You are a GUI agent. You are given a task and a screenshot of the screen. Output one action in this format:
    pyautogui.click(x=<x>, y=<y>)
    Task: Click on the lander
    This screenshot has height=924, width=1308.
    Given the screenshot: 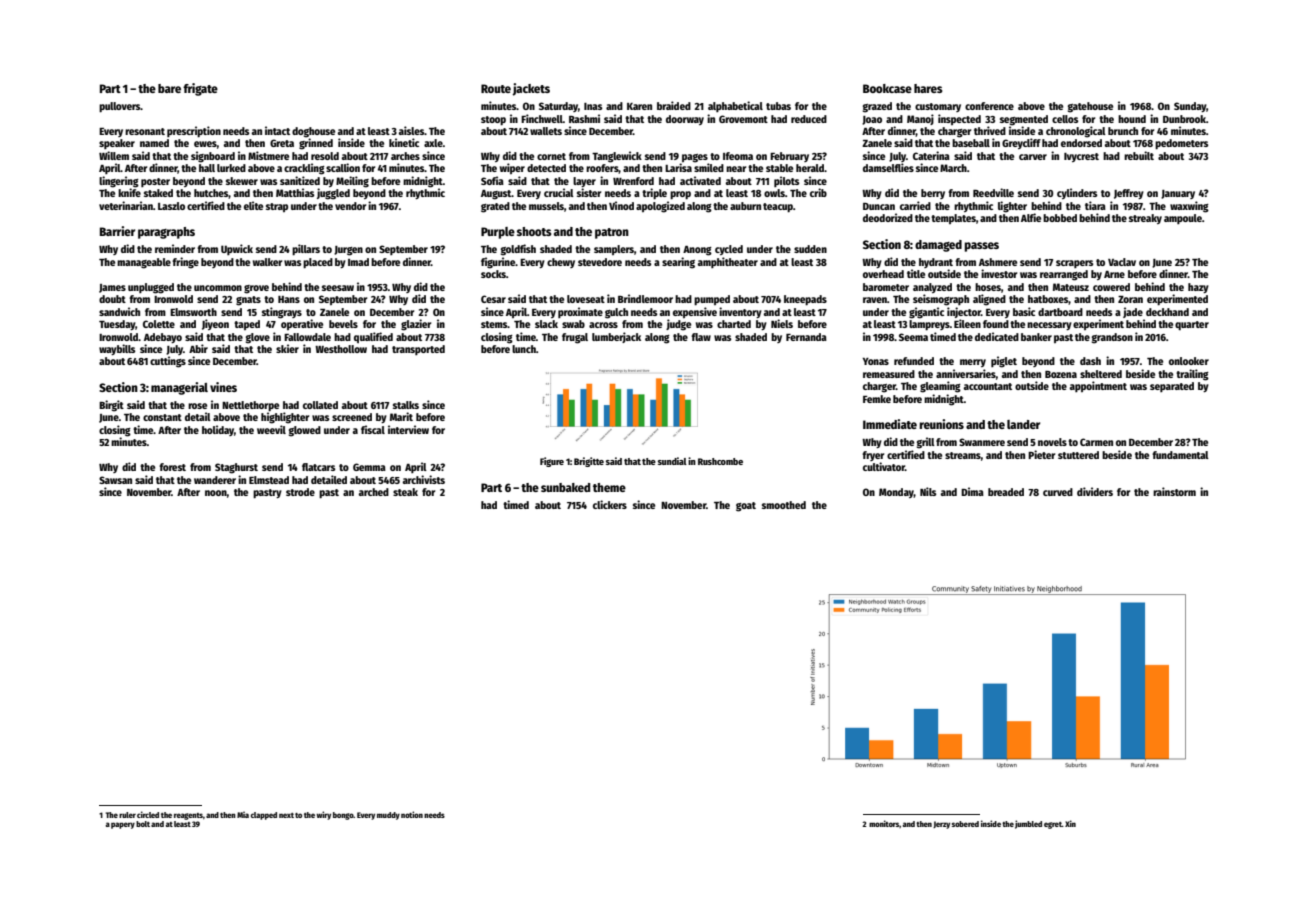 What is the action you would take?
    pyautogui.click(x=1023, y=424)
